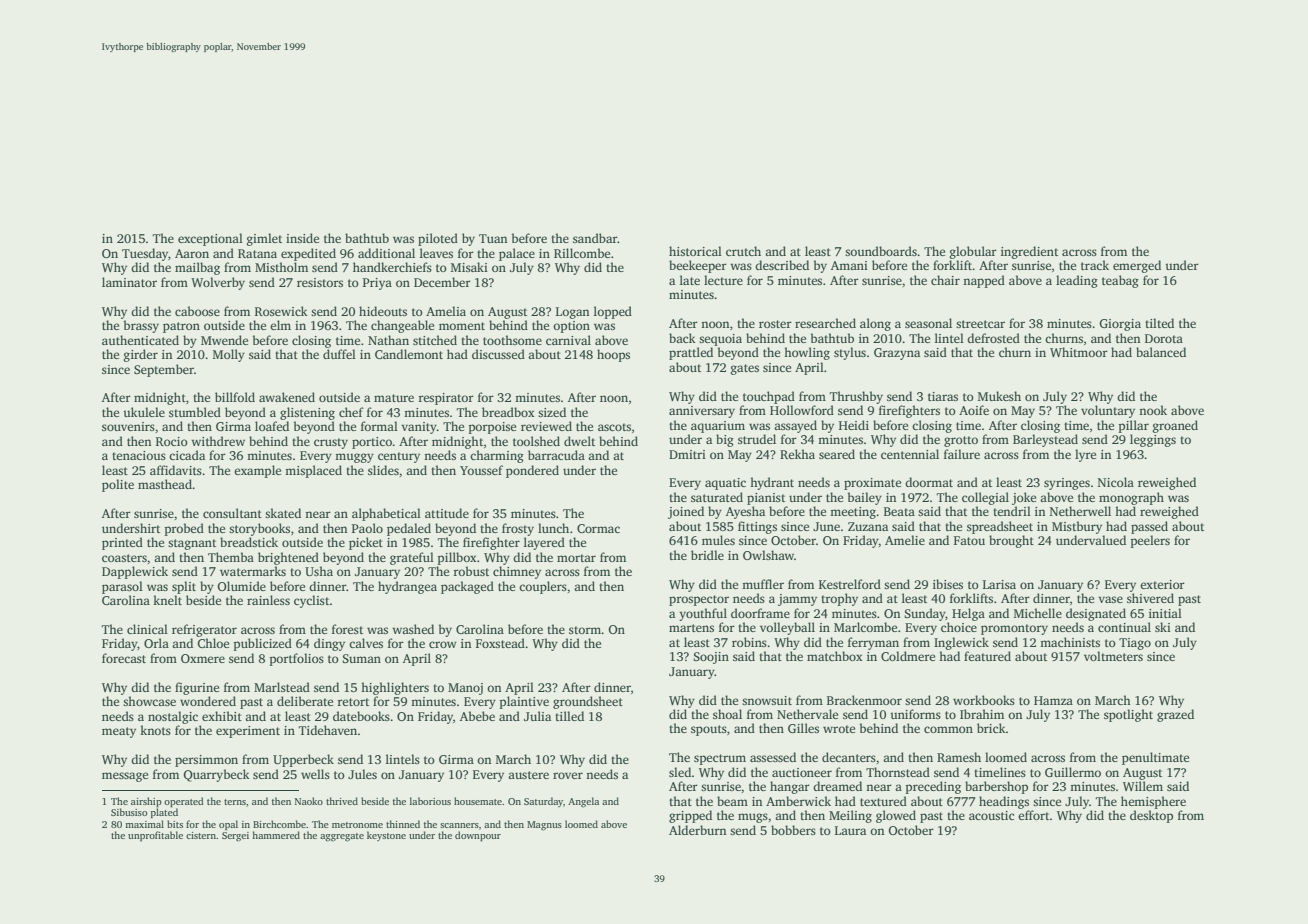  I want to click on teabag, so click(1120, 281).
